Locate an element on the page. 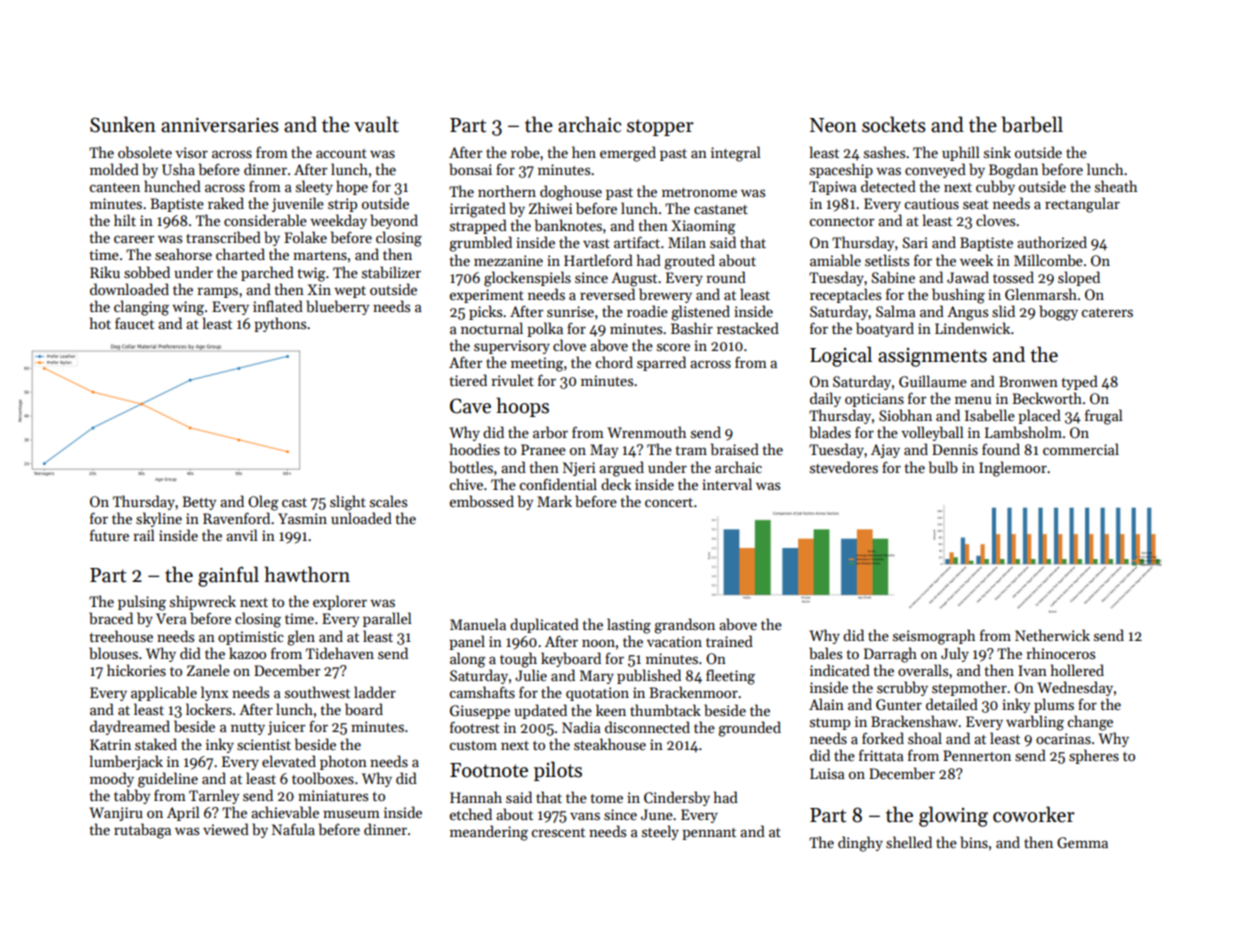 This page has width=1233, height=952. stopper is located at coordinates (660, 127).
